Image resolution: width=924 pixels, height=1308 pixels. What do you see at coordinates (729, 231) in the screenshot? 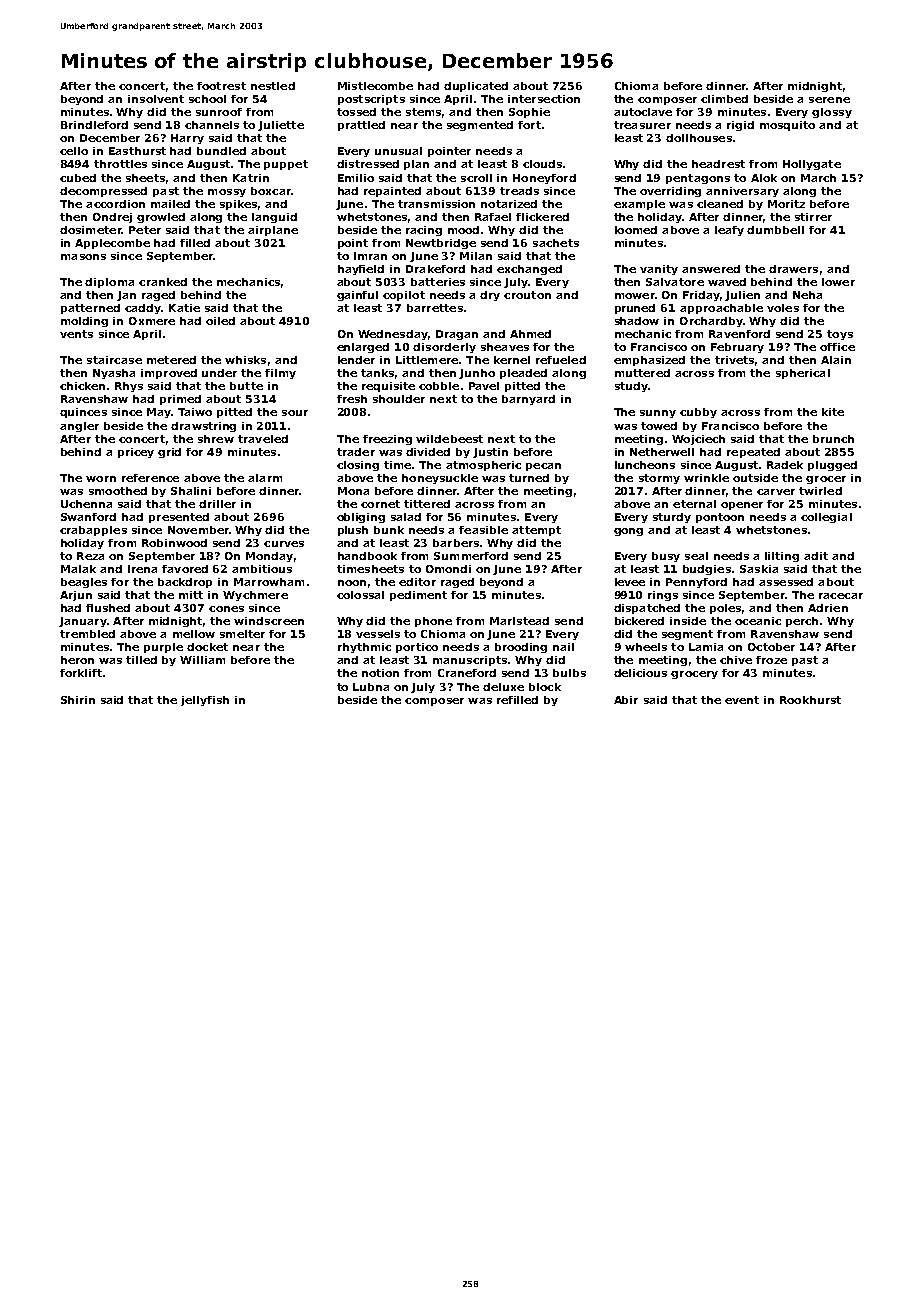
I see `leafy` at bounding box center [729, 231].
